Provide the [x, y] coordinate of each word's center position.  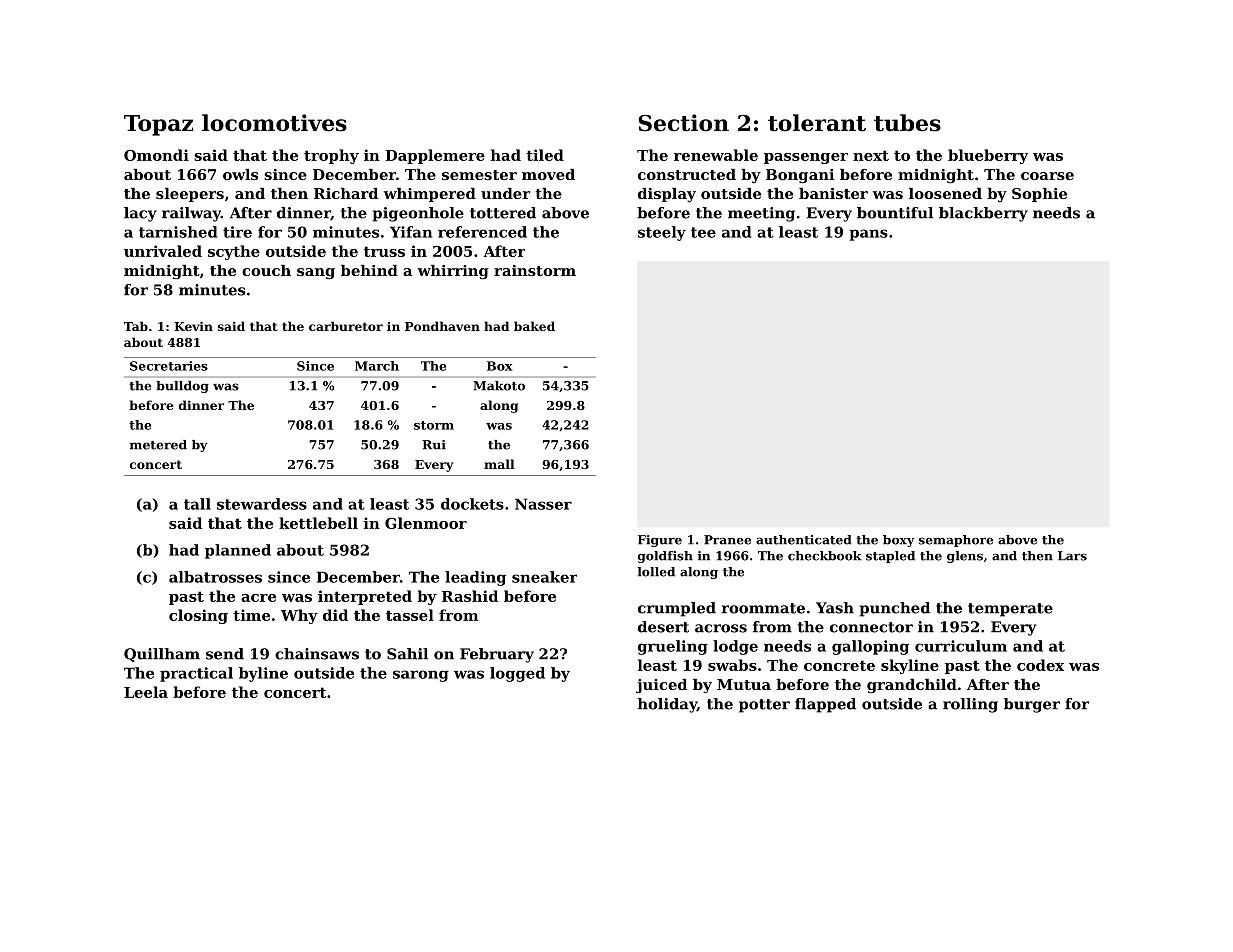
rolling [970, 705]
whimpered [429, 195]
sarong [421, 676]
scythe [234, 252]
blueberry [988, 156]
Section [683, 123]
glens [965, 557]
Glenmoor [426, 523]
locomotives [274, 123]
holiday [667, 705]
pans [868, 235]
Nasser [543, 504]
